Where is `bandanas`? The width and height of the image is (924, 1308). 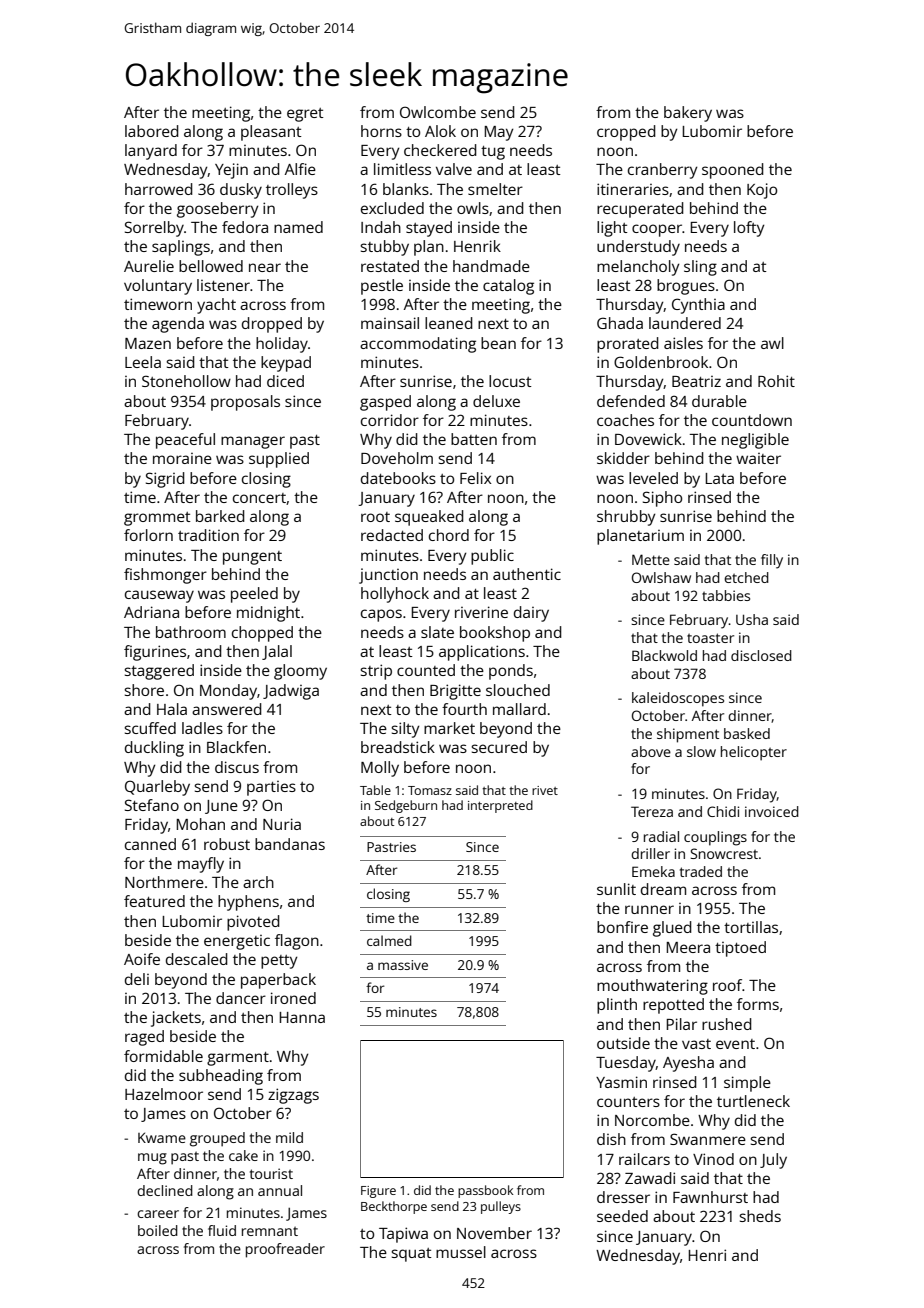 bandanas is located at coordinates (290, 844).
